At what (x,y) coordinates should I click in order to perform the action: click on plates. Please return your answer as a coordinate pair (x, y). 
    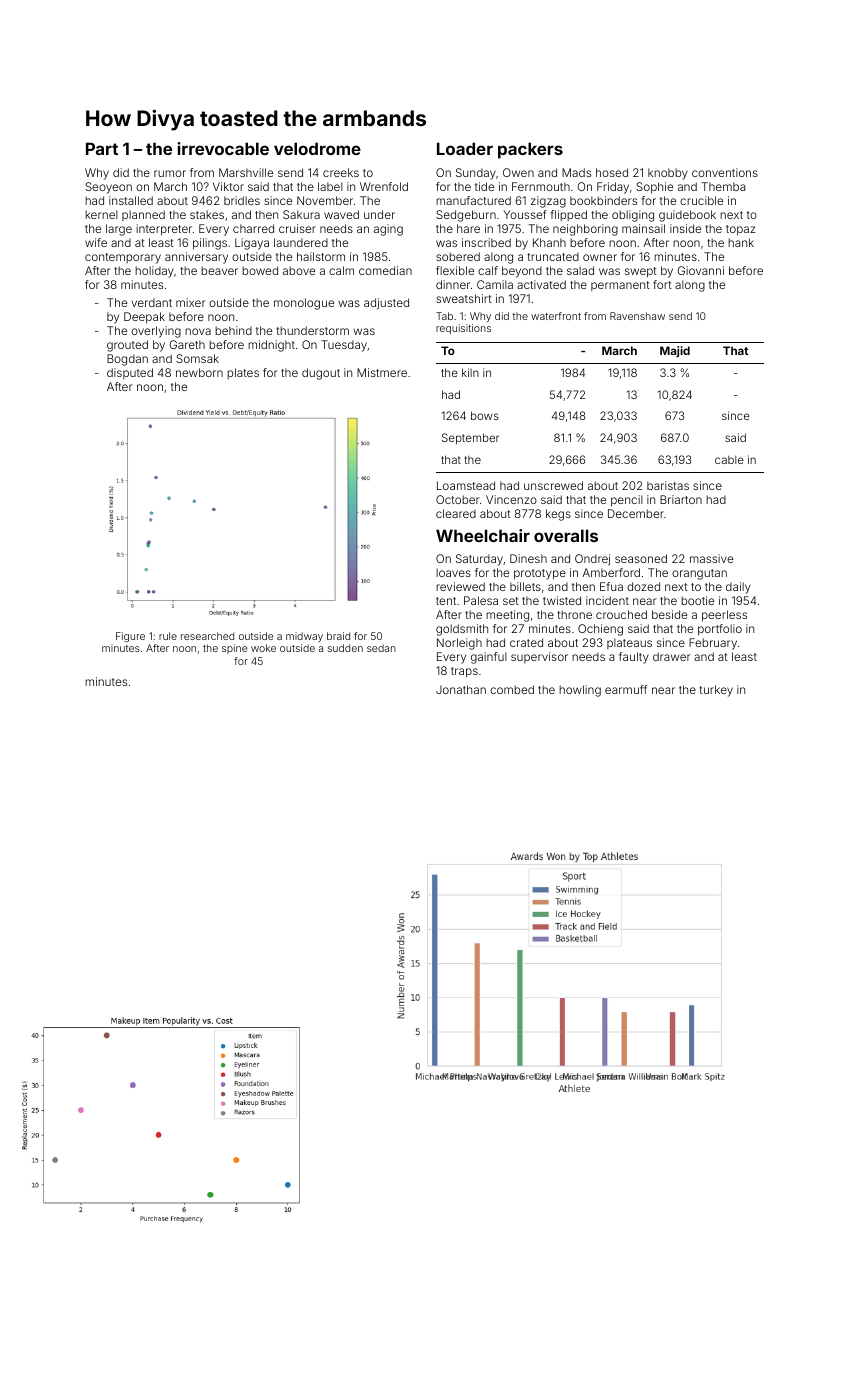
    Looking at the image, I should click on (243, 373).
